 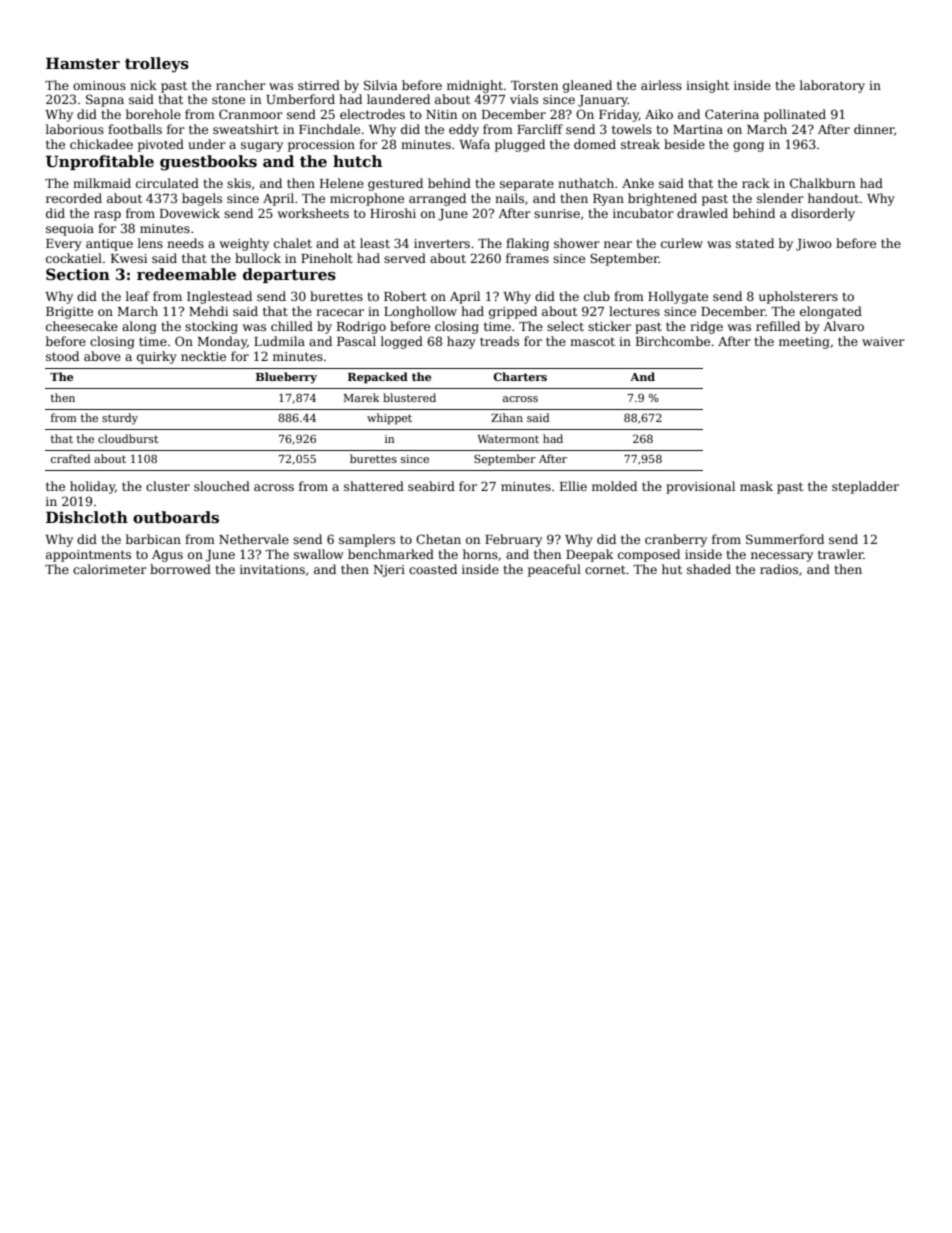 What do you see at coordinates (180, 569) in the screenshot?
I see `borrowed` at bounding box center [180, 569].
